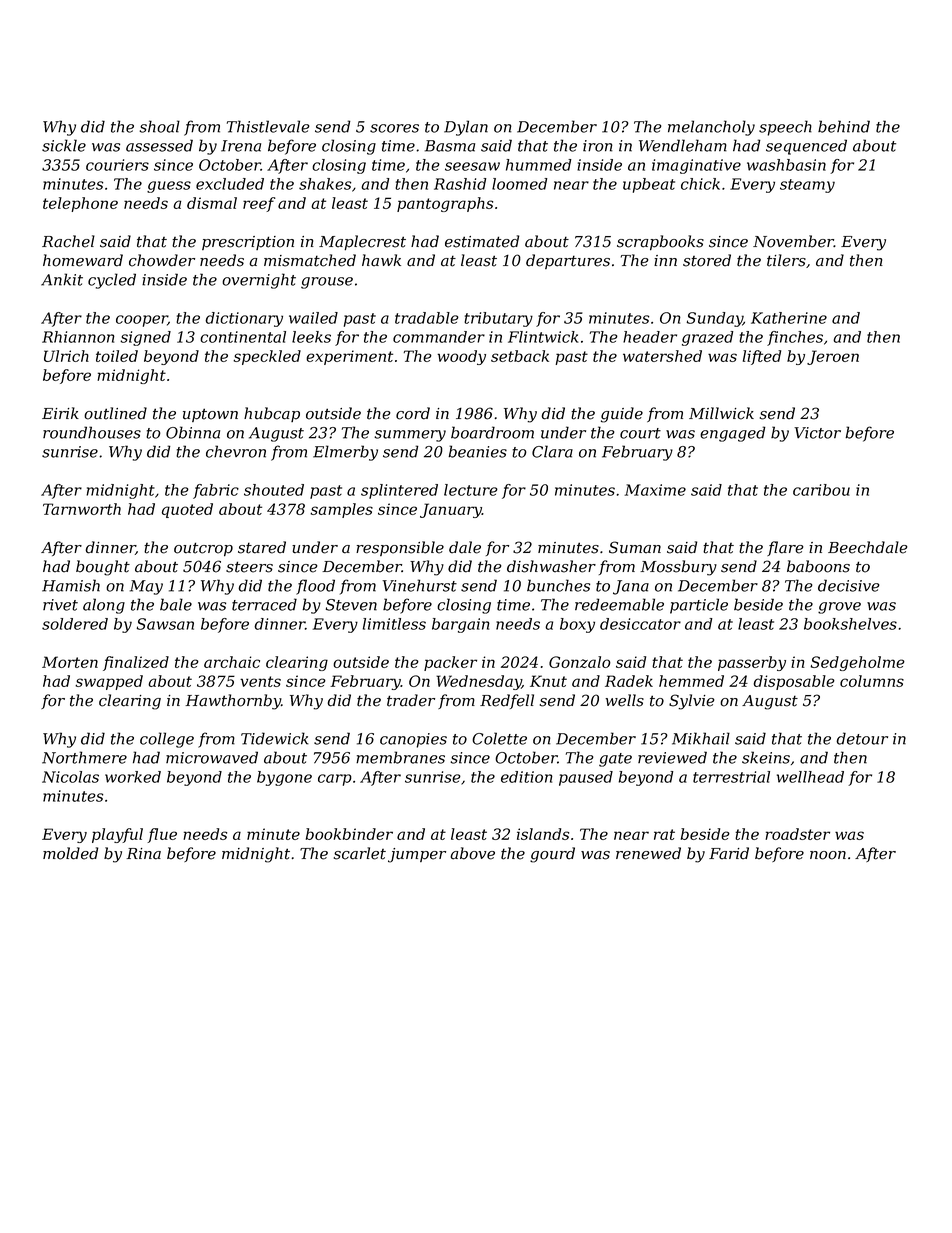  What do you see at coordinates (597, 146) in the page?
I see `iron` at bounding box center [597, 146].
